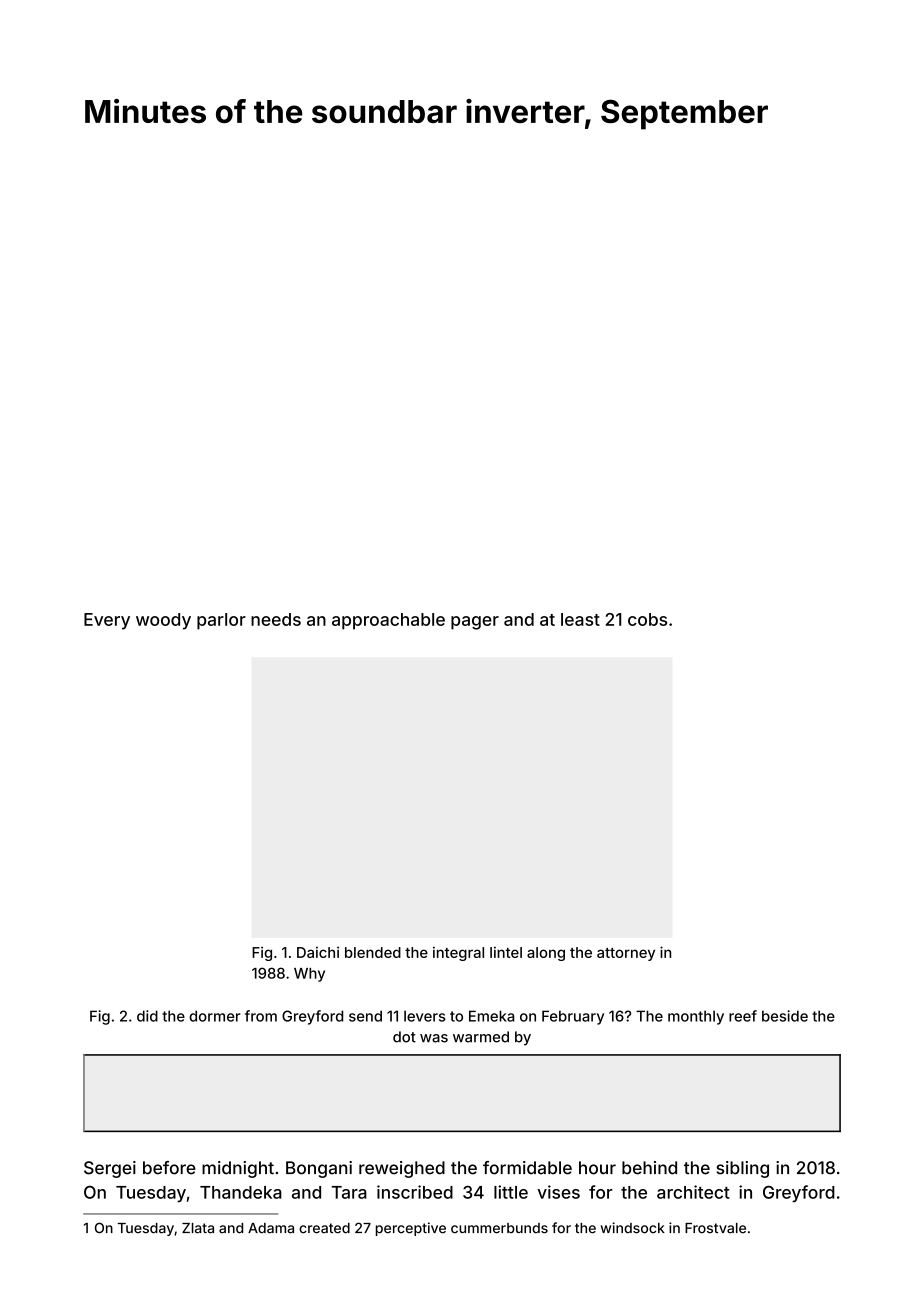 This screenshot has width=924, height=1308. Describe the element at coordinates (647, 619) in the screenshot. I see `cobs` at that location.
